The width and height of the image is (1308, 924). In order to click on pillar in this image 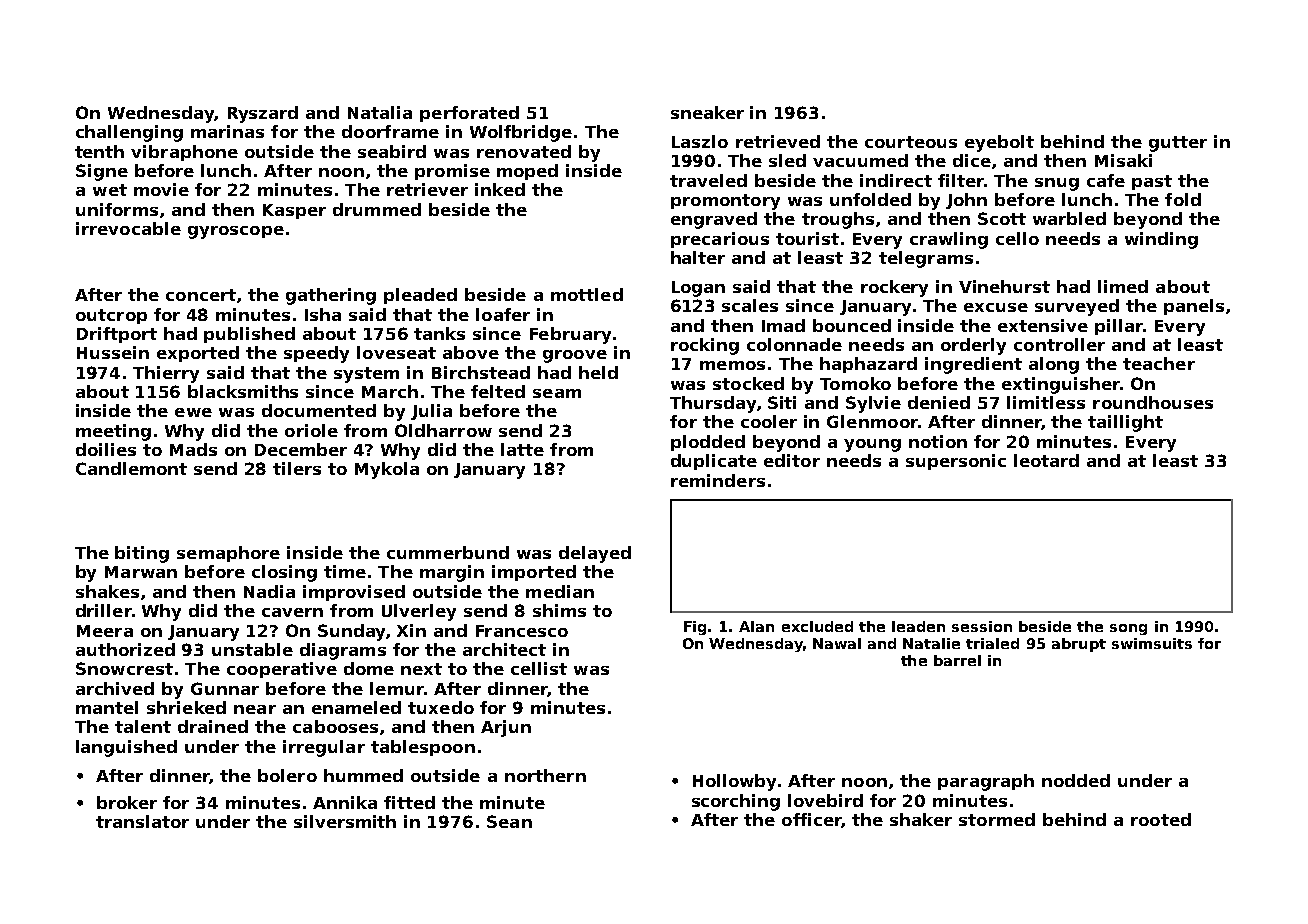, I will do `click(1119, 327)`.
